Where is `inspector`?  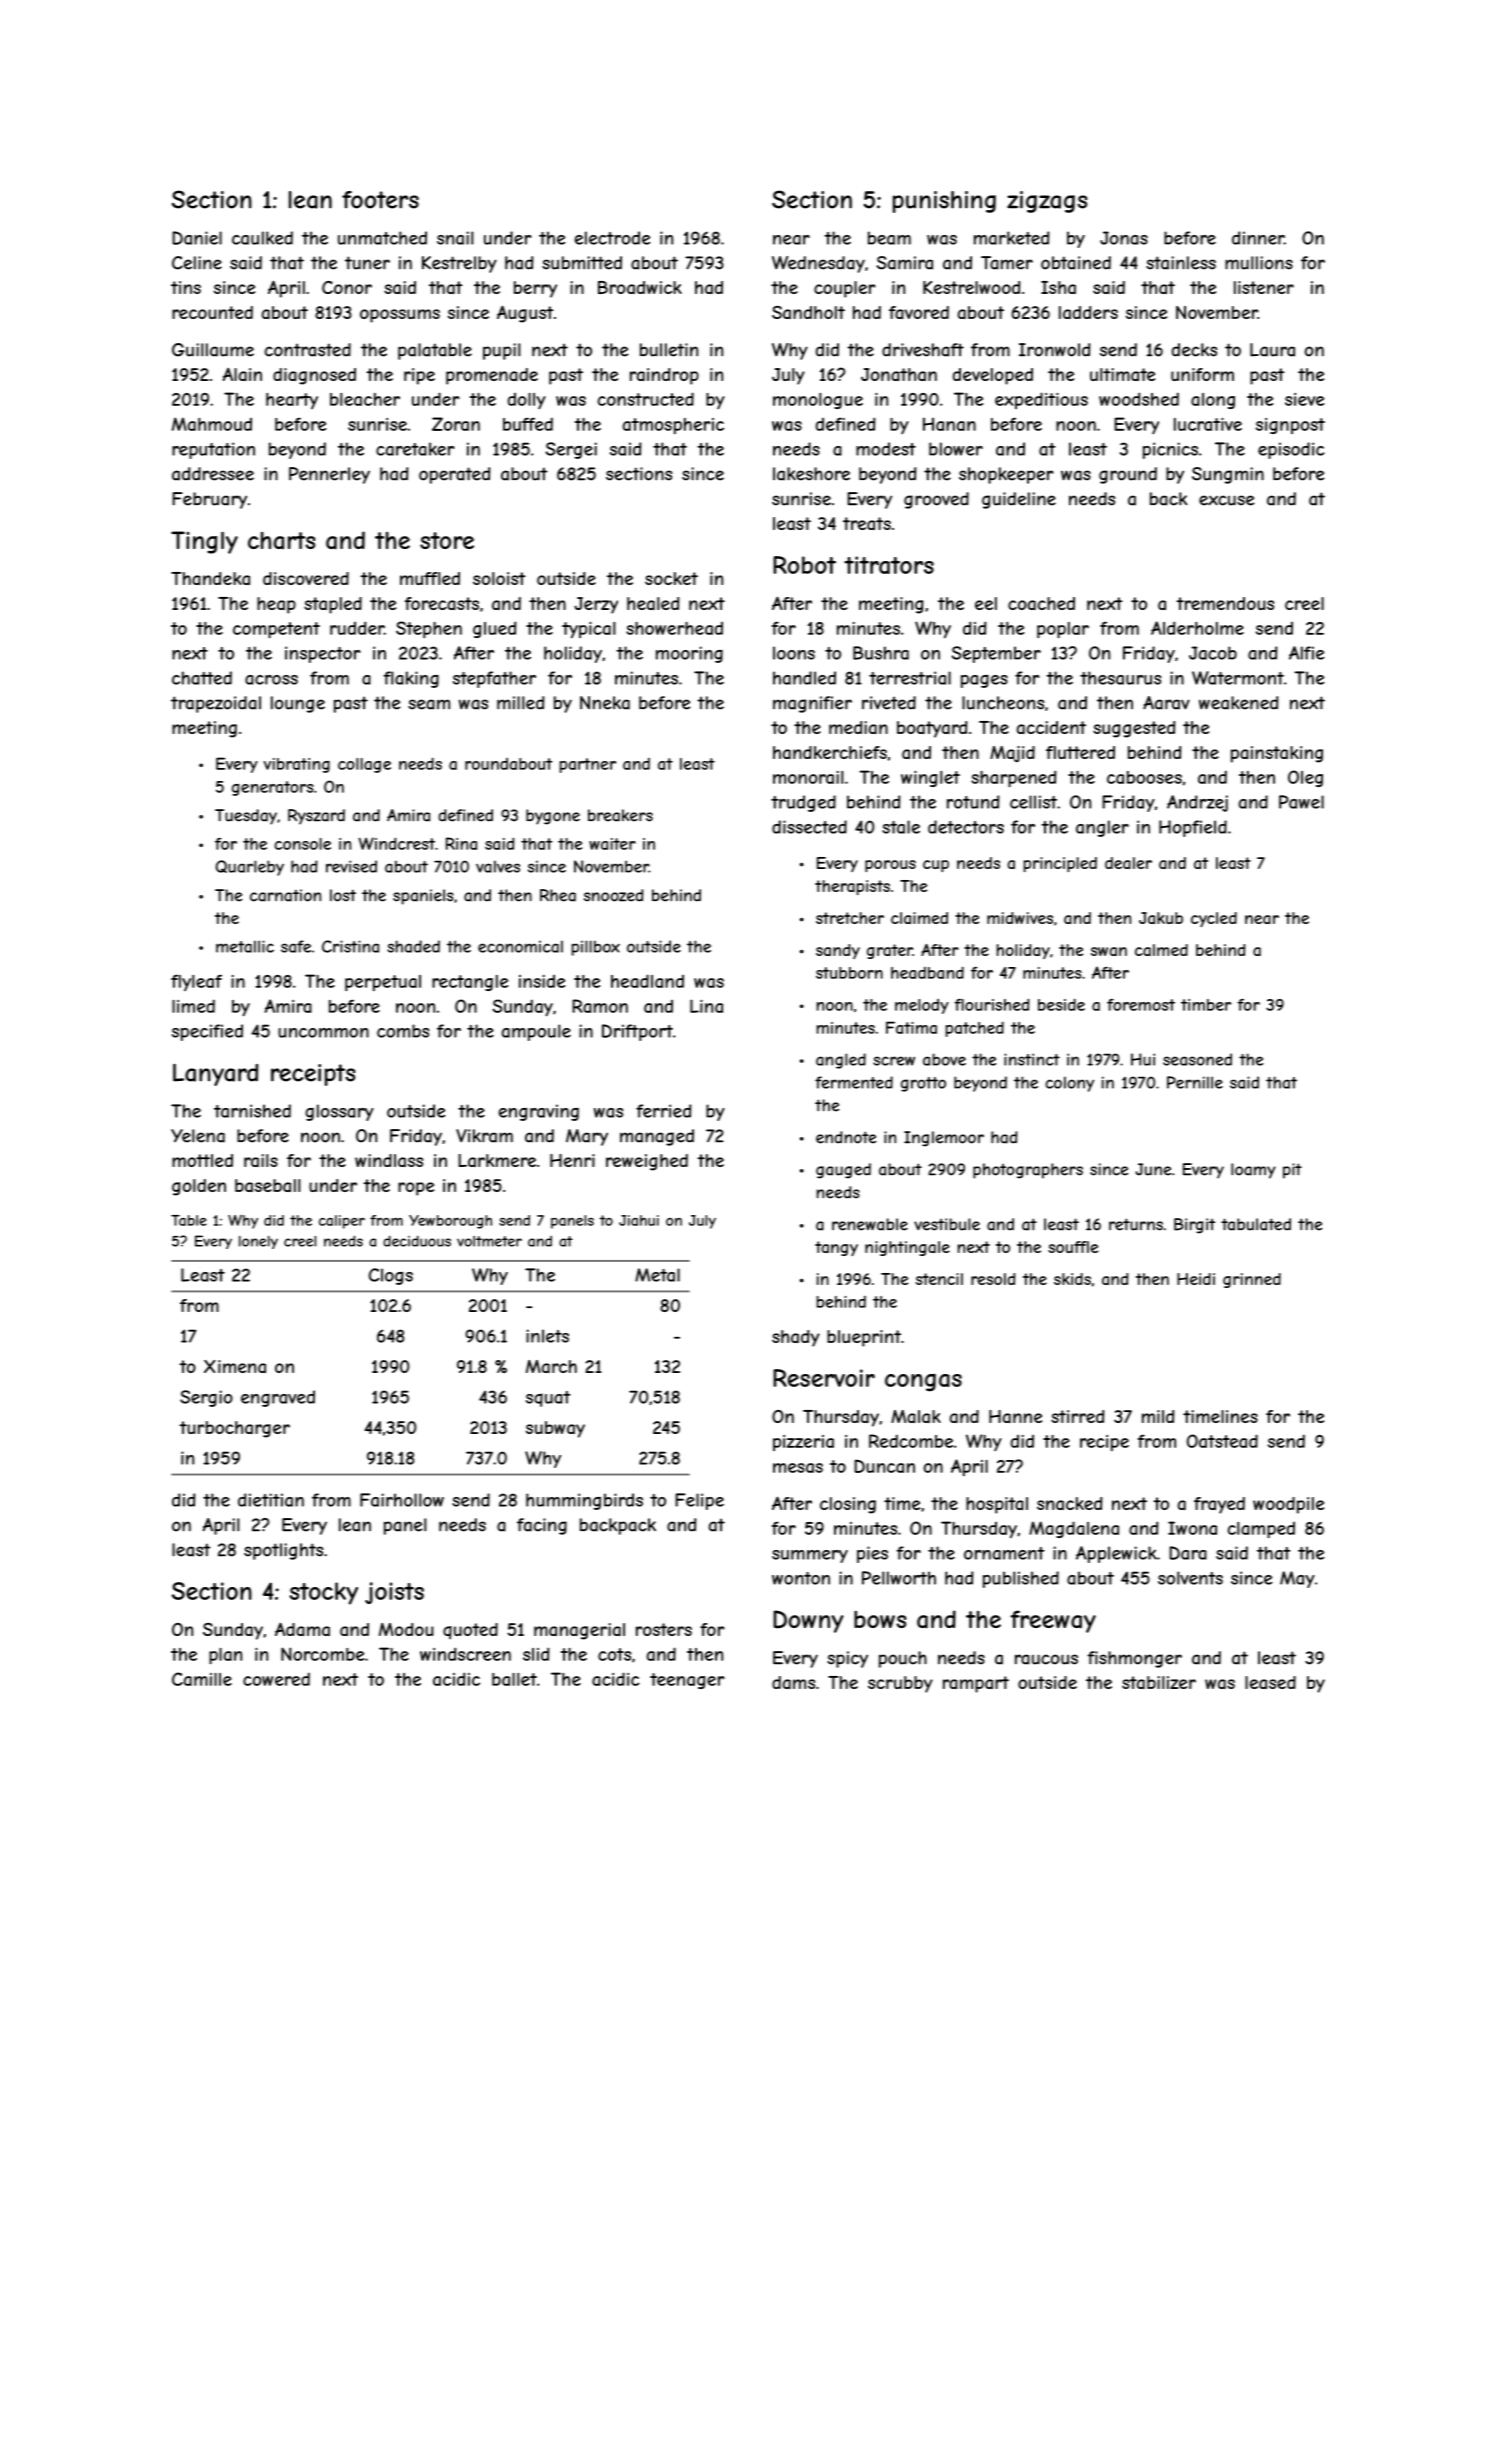 inspector is located at coordinates (322, 654).
